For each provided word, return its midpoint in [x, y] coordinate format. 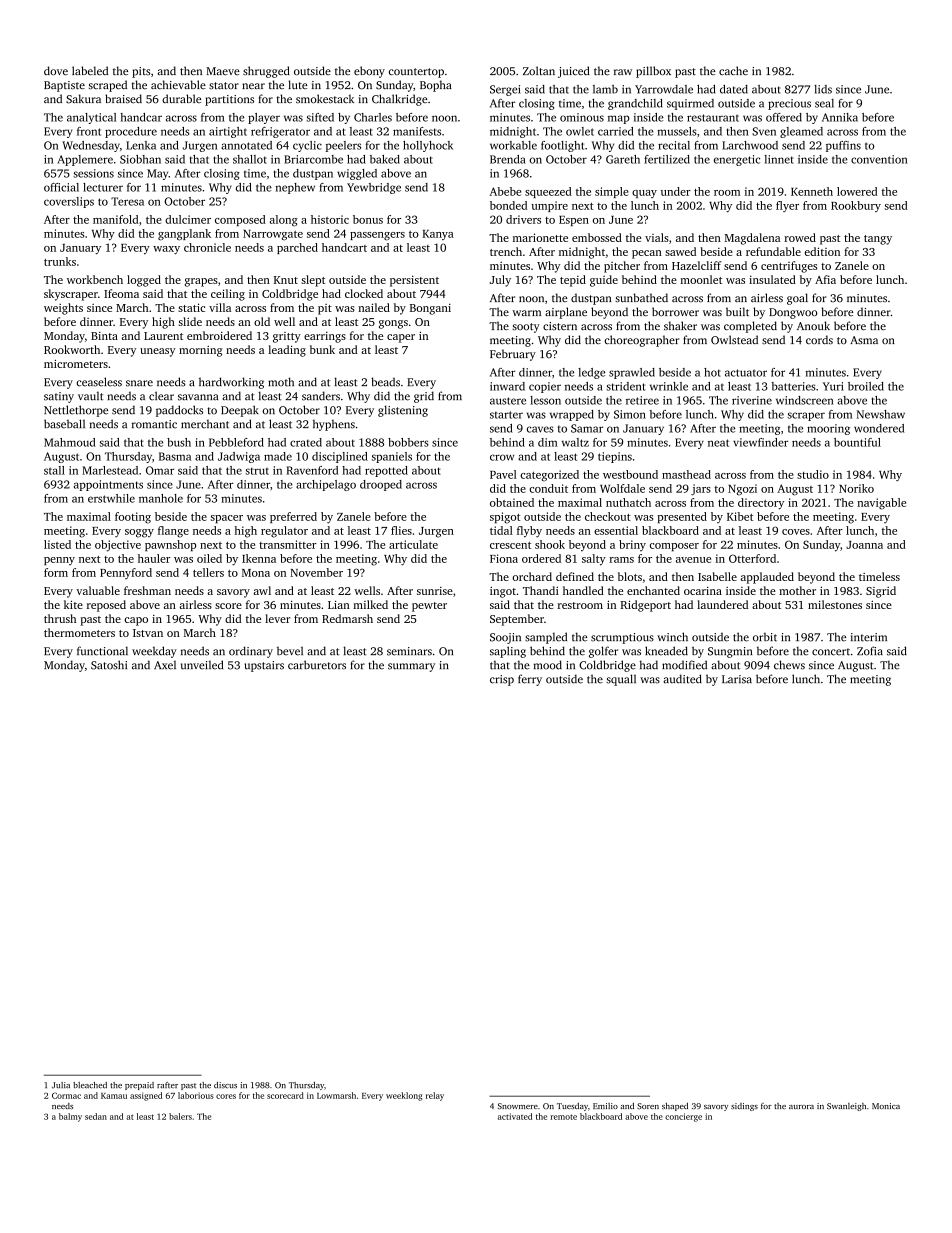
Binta [104, 336]
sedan [96, 1116]
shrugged [266, 72]
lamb [605, 89]
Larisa [737, 679]
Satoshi [109, 665]
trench [506, 251]
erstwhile [111, 498]
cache [733, 70]
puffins [843, 146]
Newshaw [881, 414]
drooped [381, 485]
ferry [530, 680]
